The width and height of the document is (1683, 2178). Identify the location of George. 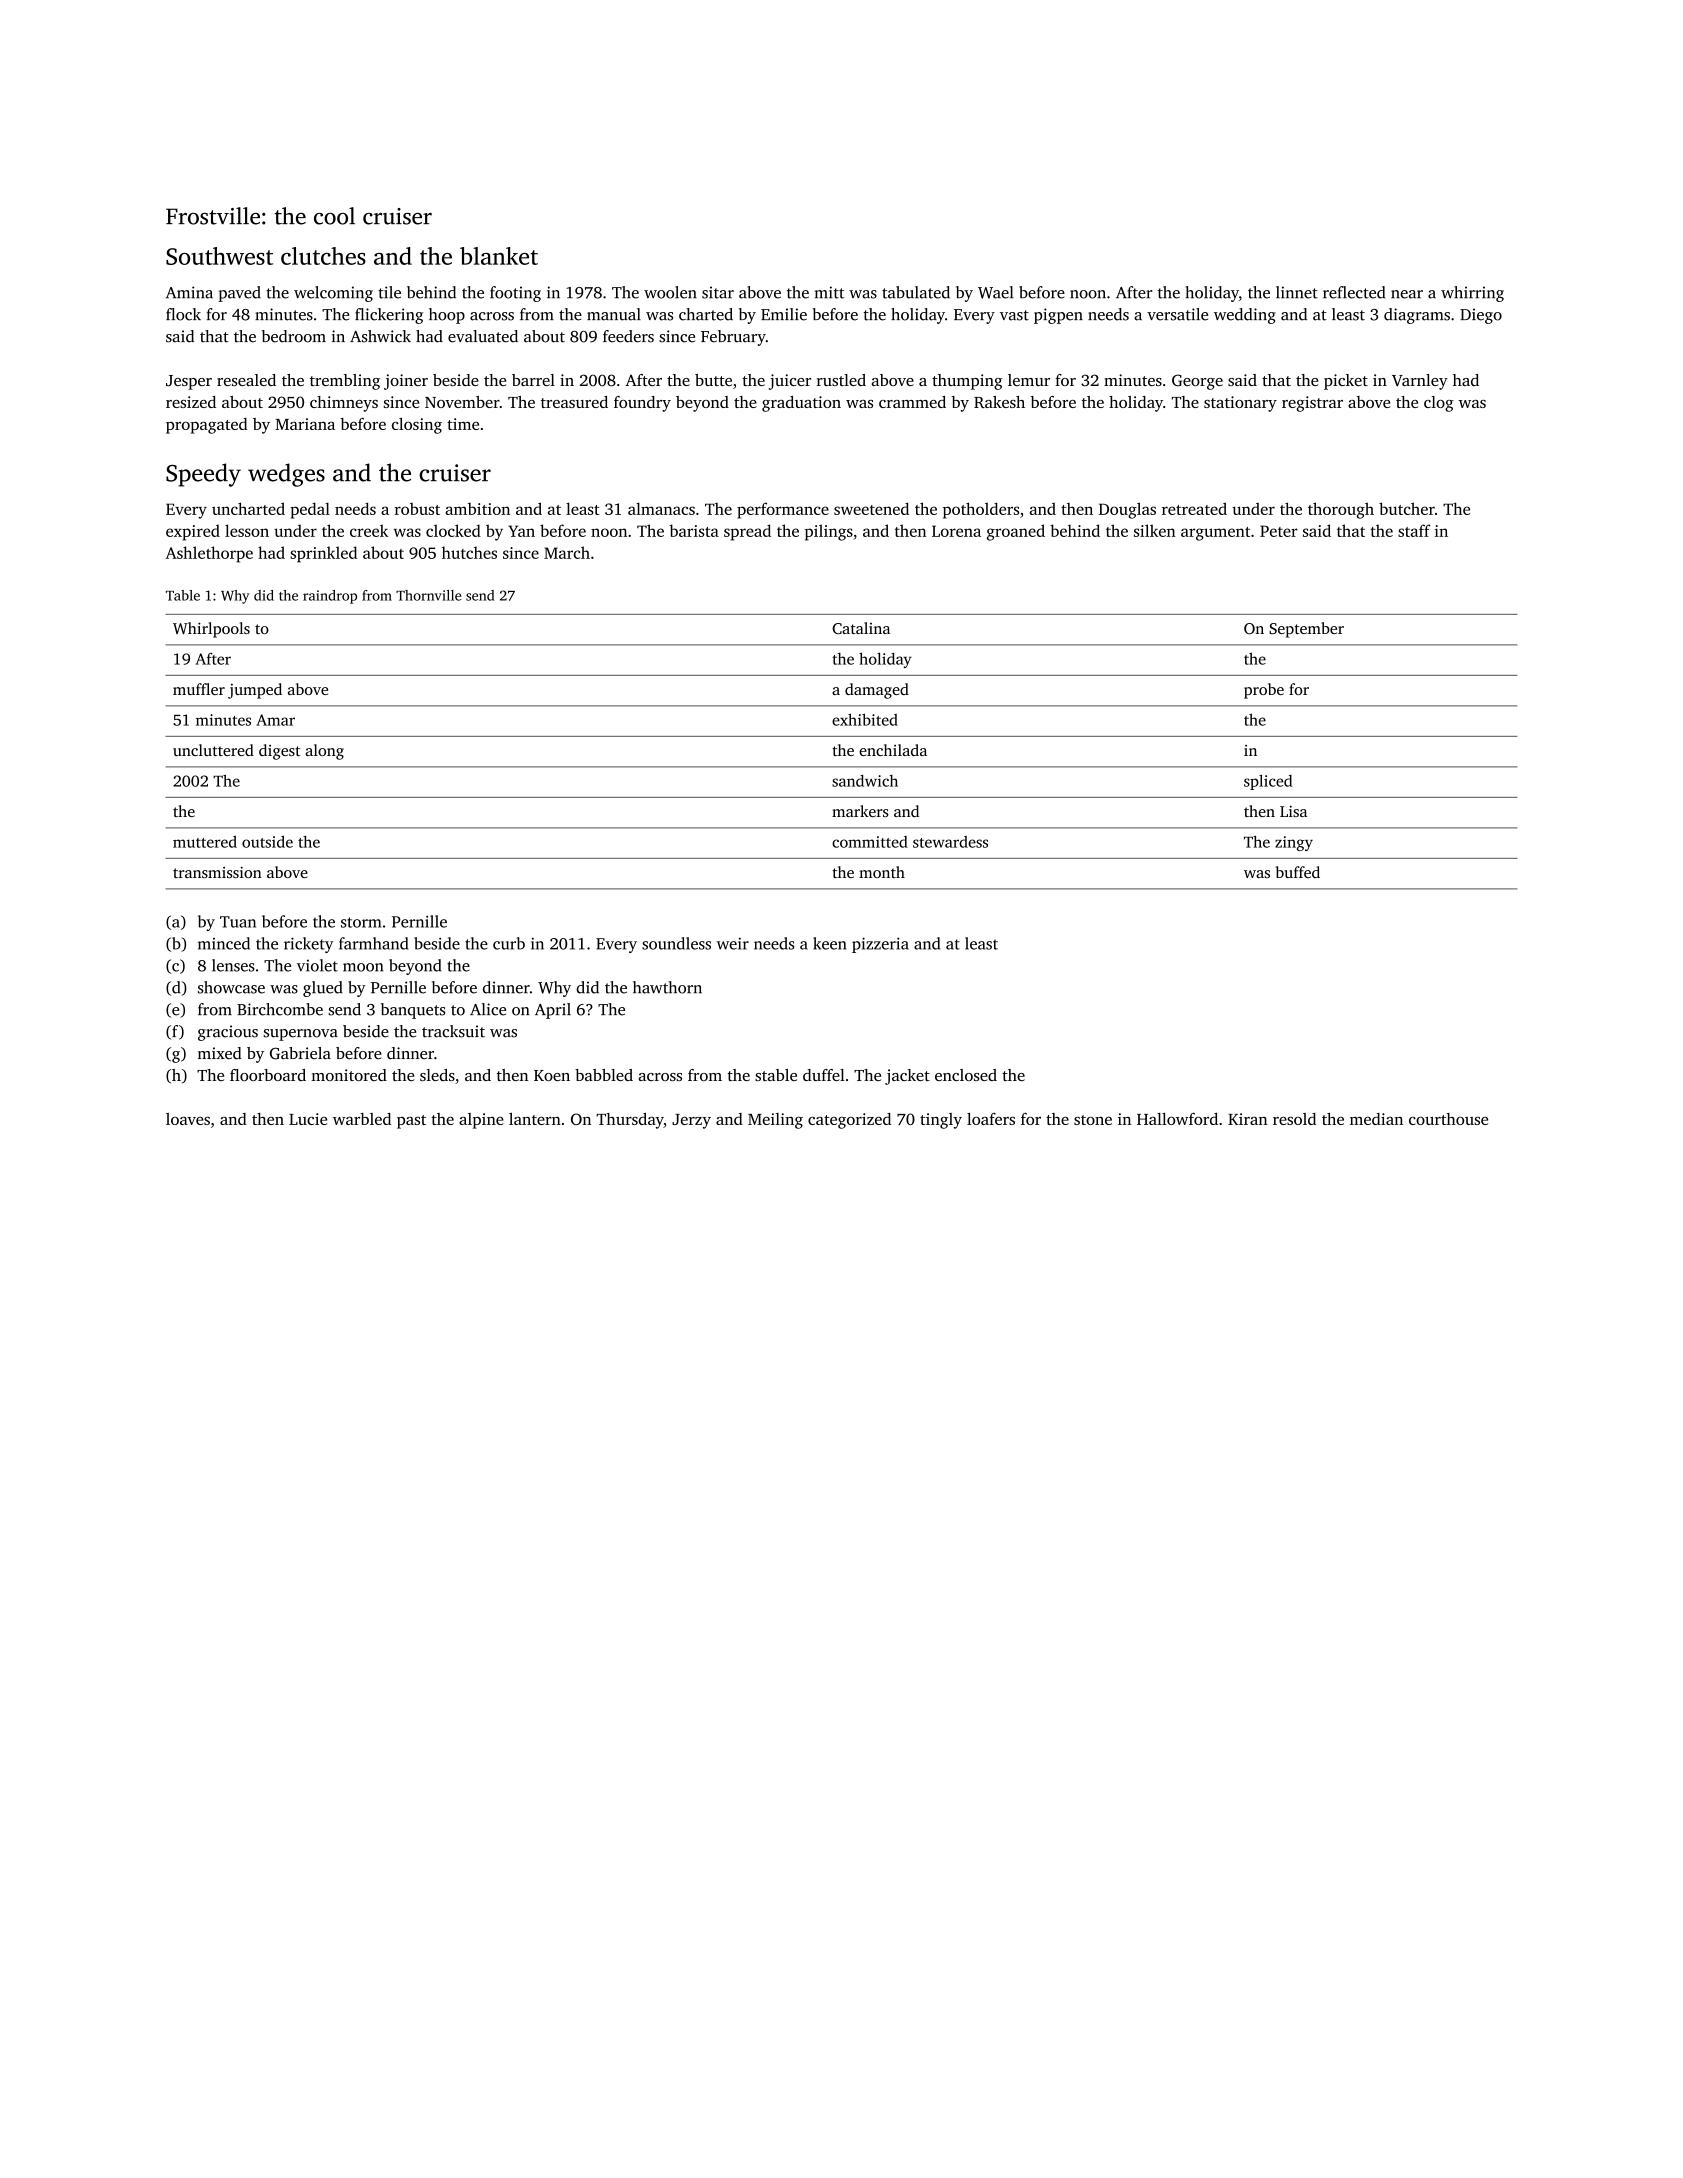
(1197, 382).
